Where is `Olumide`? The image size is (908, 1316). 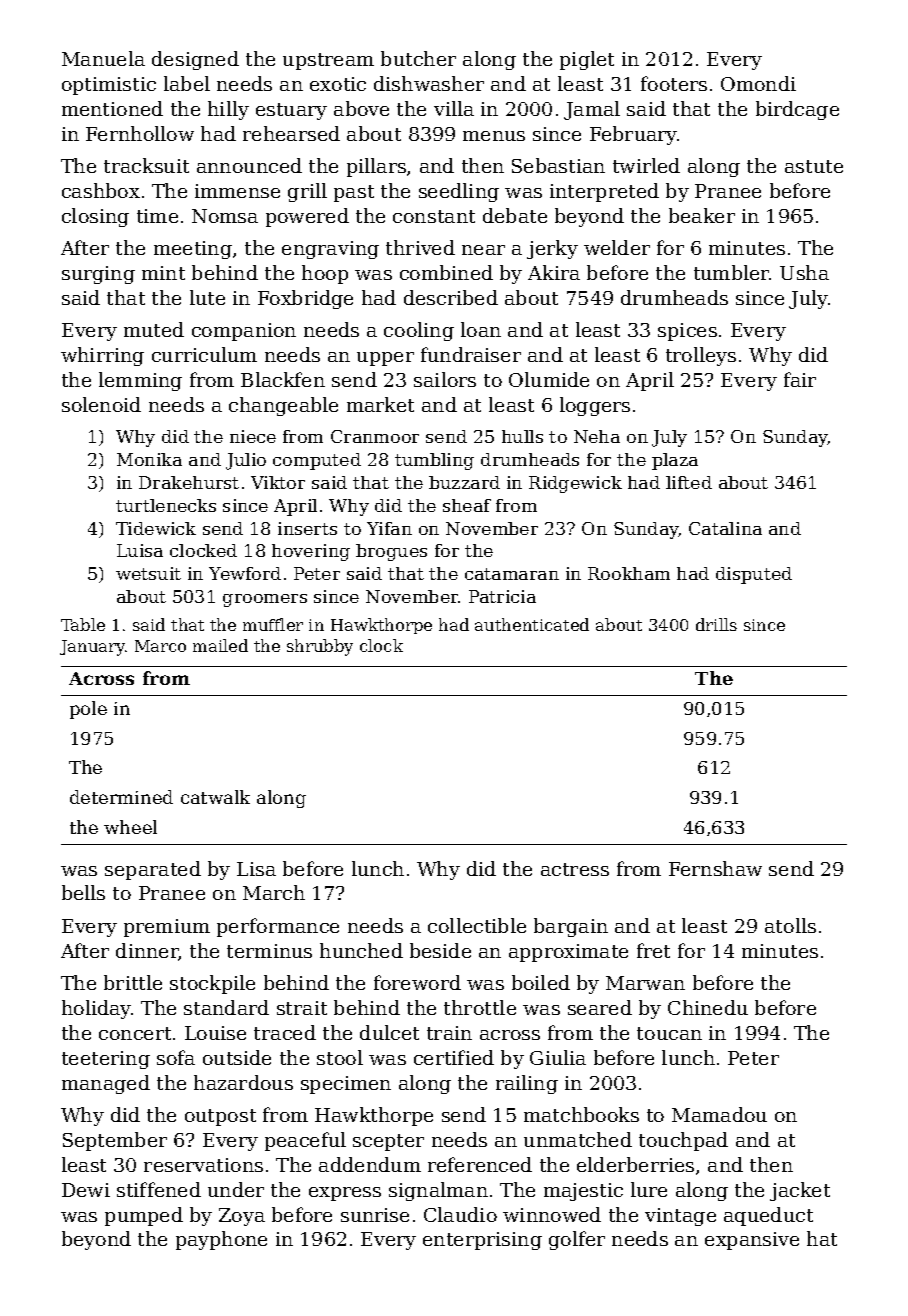
Olumide is located at coordinates (549, 379).
